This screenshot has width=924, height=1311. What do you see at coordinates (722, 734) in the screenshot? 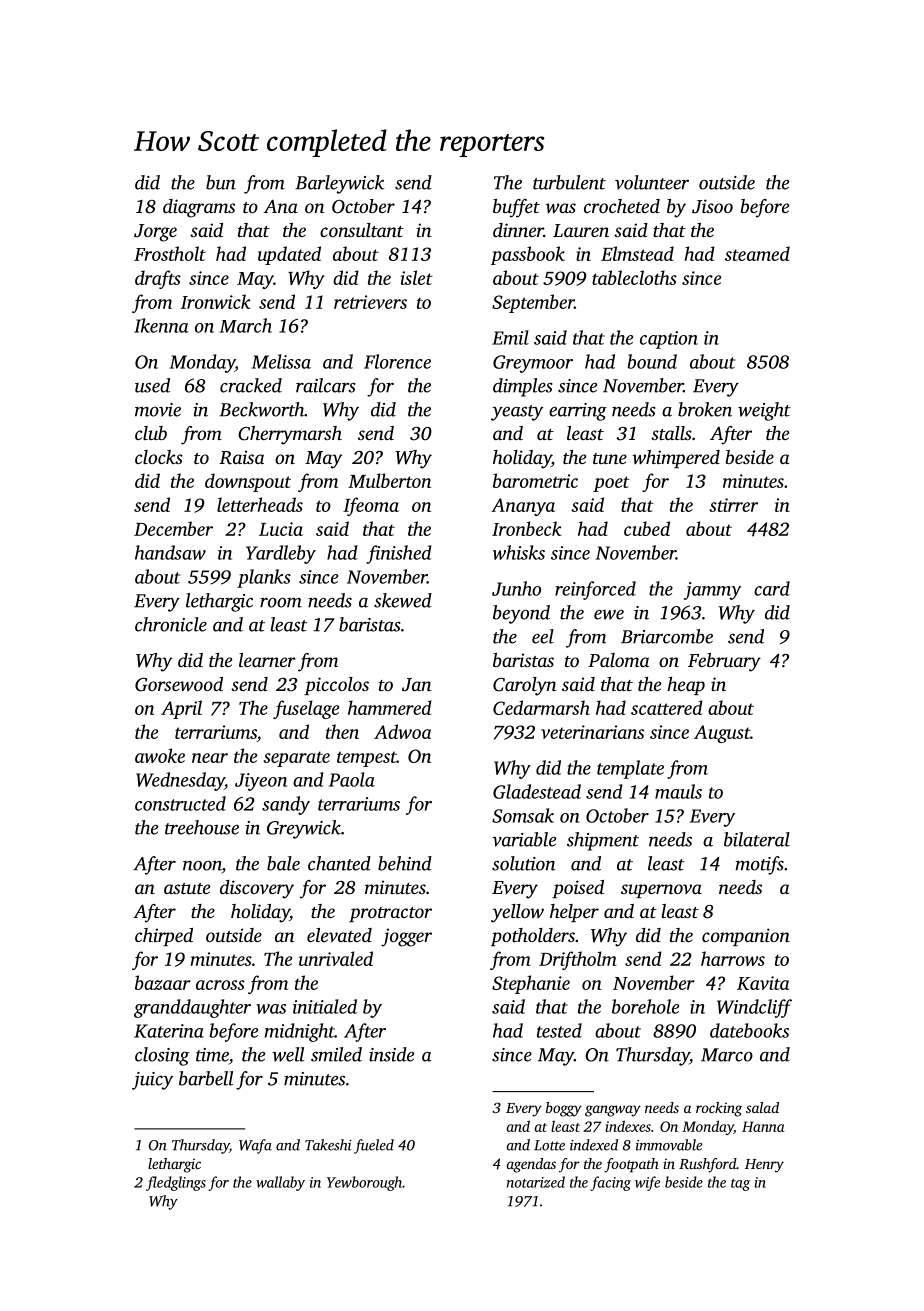
I see `August` at bounding box center [722, 734].
